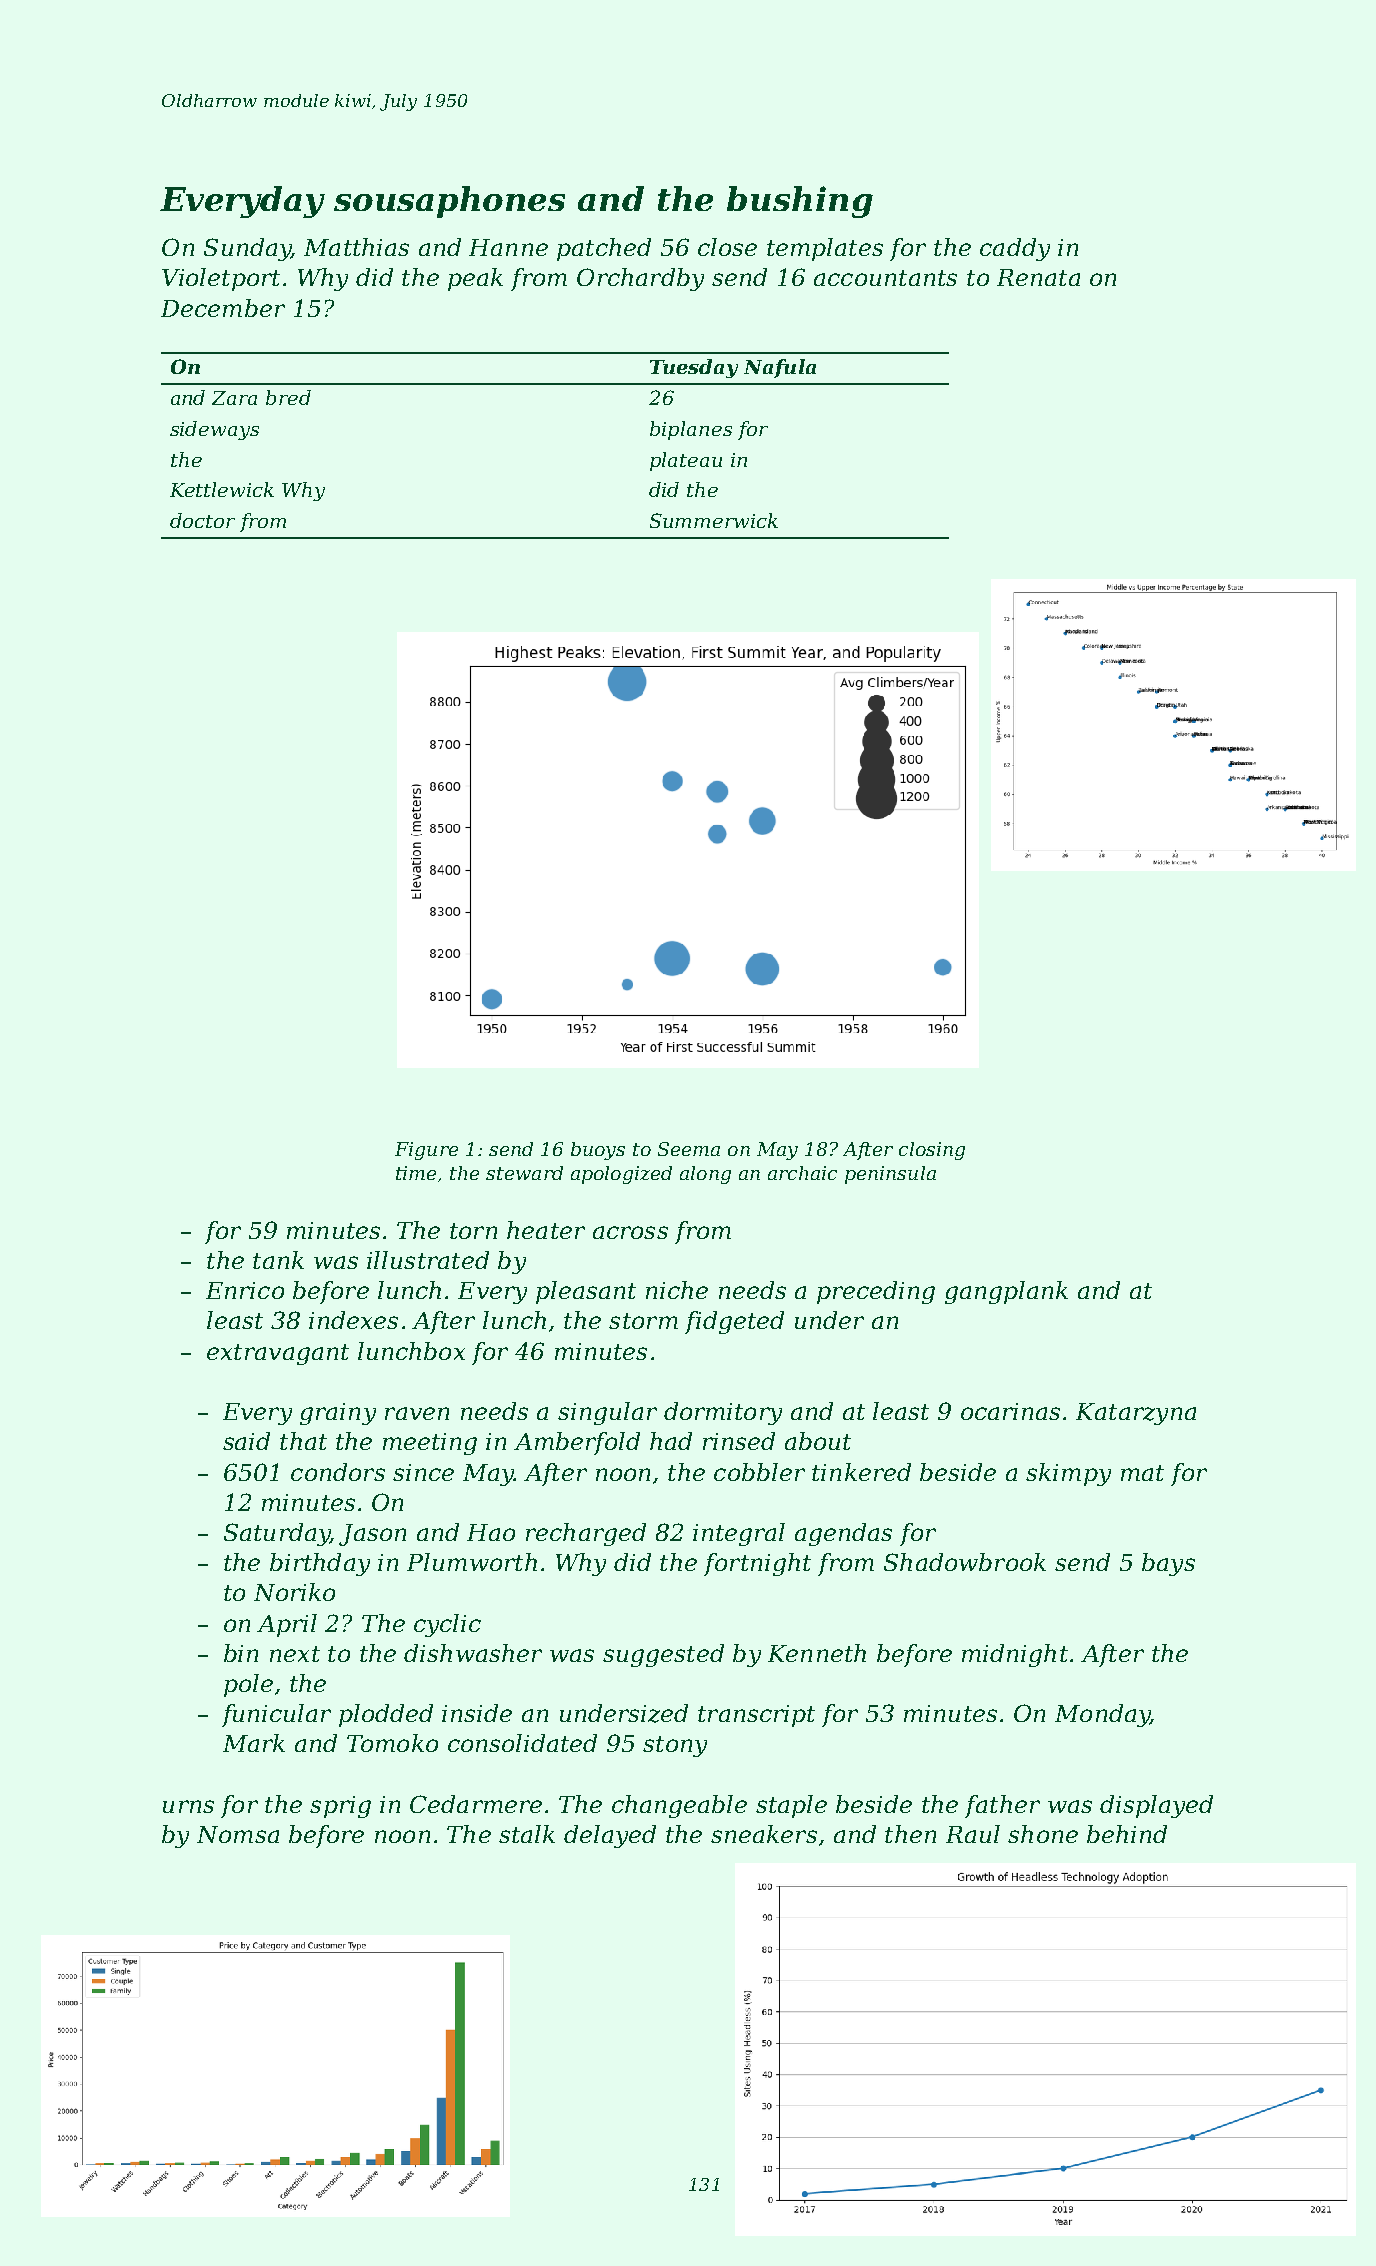 The height and width of the screenshot is (2266, 1376). Describe the element at coordinates (472, 1562) in the screenshot. I see `Plumworth` at that location.
